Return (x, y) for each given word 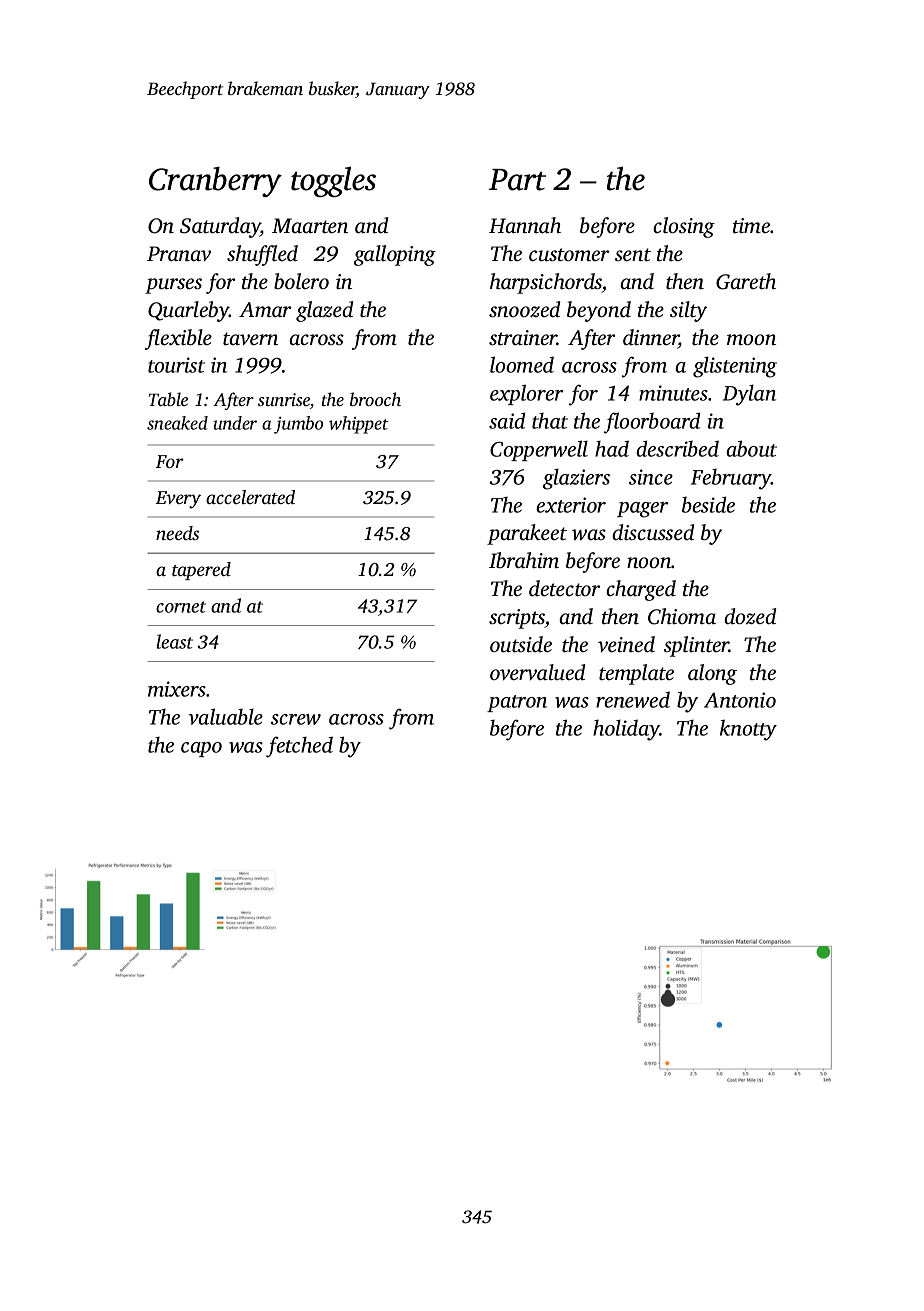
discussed (653, 532)
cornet (181, 607)
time (751, 225)
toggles (333, 181)
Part (517, 180)
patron (517, 703)
